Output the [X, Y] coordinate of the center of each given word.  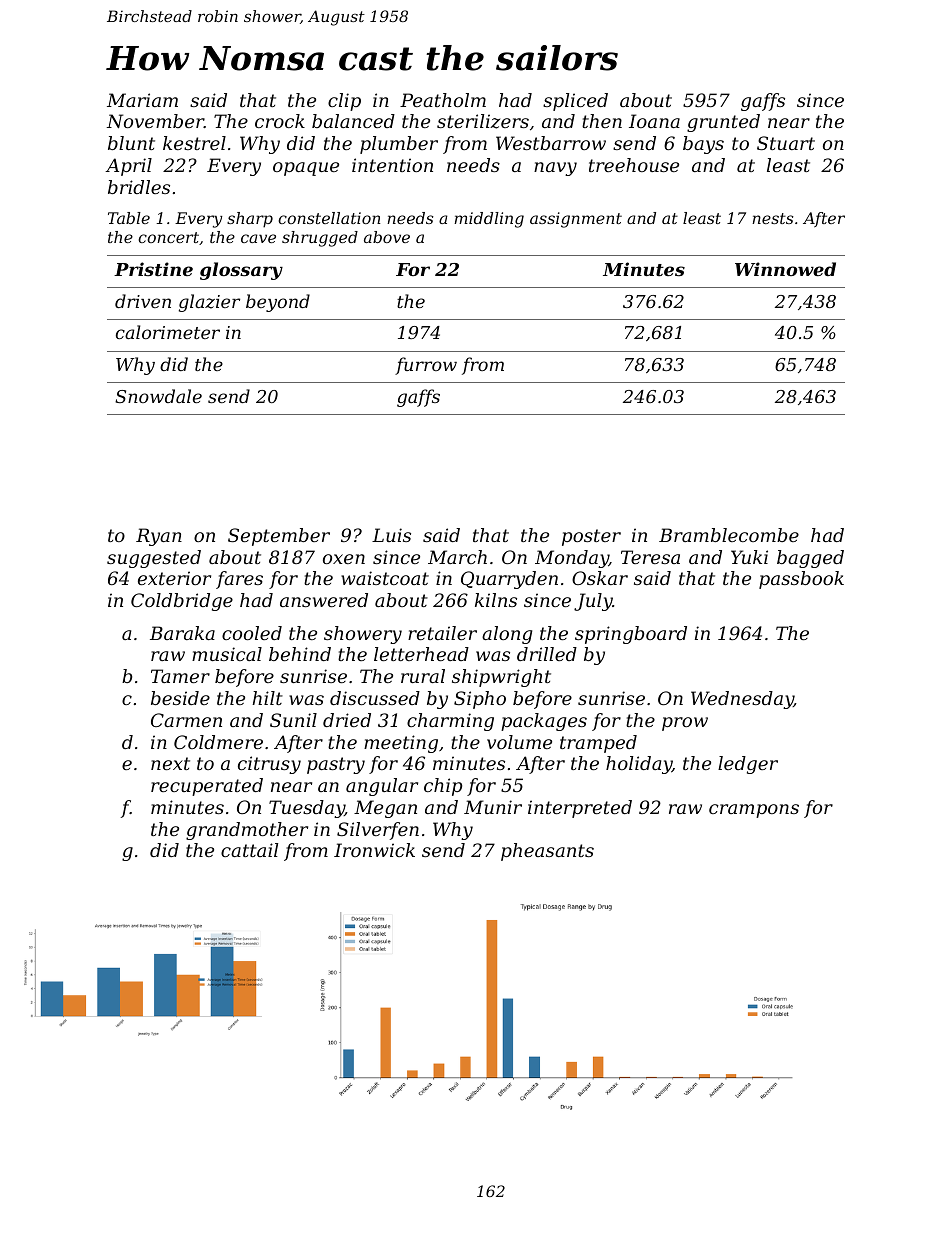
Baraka [182, 633]
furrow [426, 366]
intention [392, 165]
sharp [250, 220]
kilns [496, 600]
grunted [723, 123]
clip [344, 102]
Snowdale [158, 396]
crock [280, 121]
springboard [631, 635]
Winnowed [785, 269]
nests [773, 218]
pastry [336, 765]
